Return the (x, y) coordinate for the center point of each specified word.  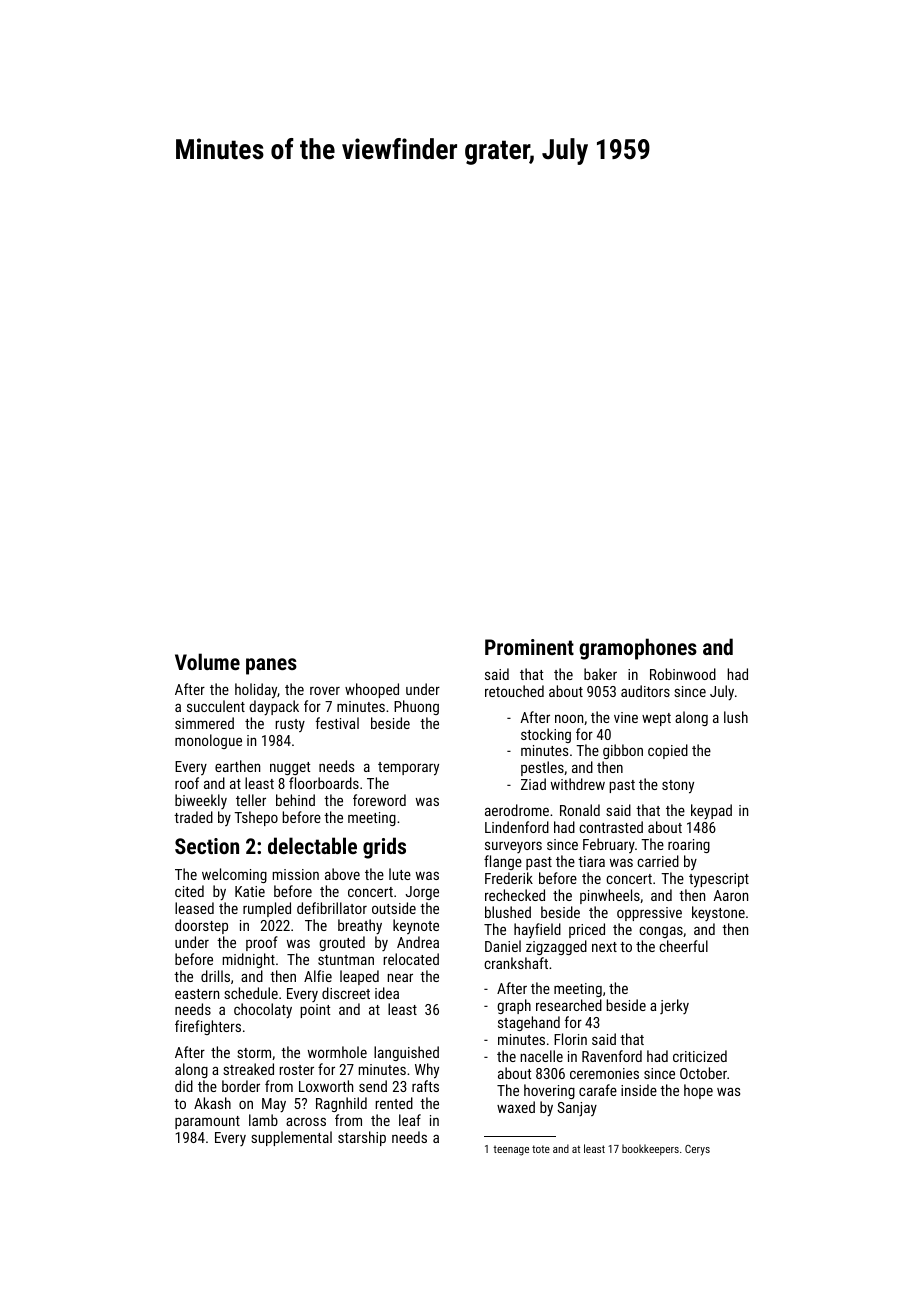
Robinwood (683, 674)
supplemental (291, 1138)
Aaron (730, 895)
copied (668, 751)
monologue (208, 741)
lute (400, 874)
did (184, 1086)
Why (427, 1071)
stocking (546, 735)
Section (207, 846)
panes (271, 666)
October (703, 1073)
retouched (514, 691)
